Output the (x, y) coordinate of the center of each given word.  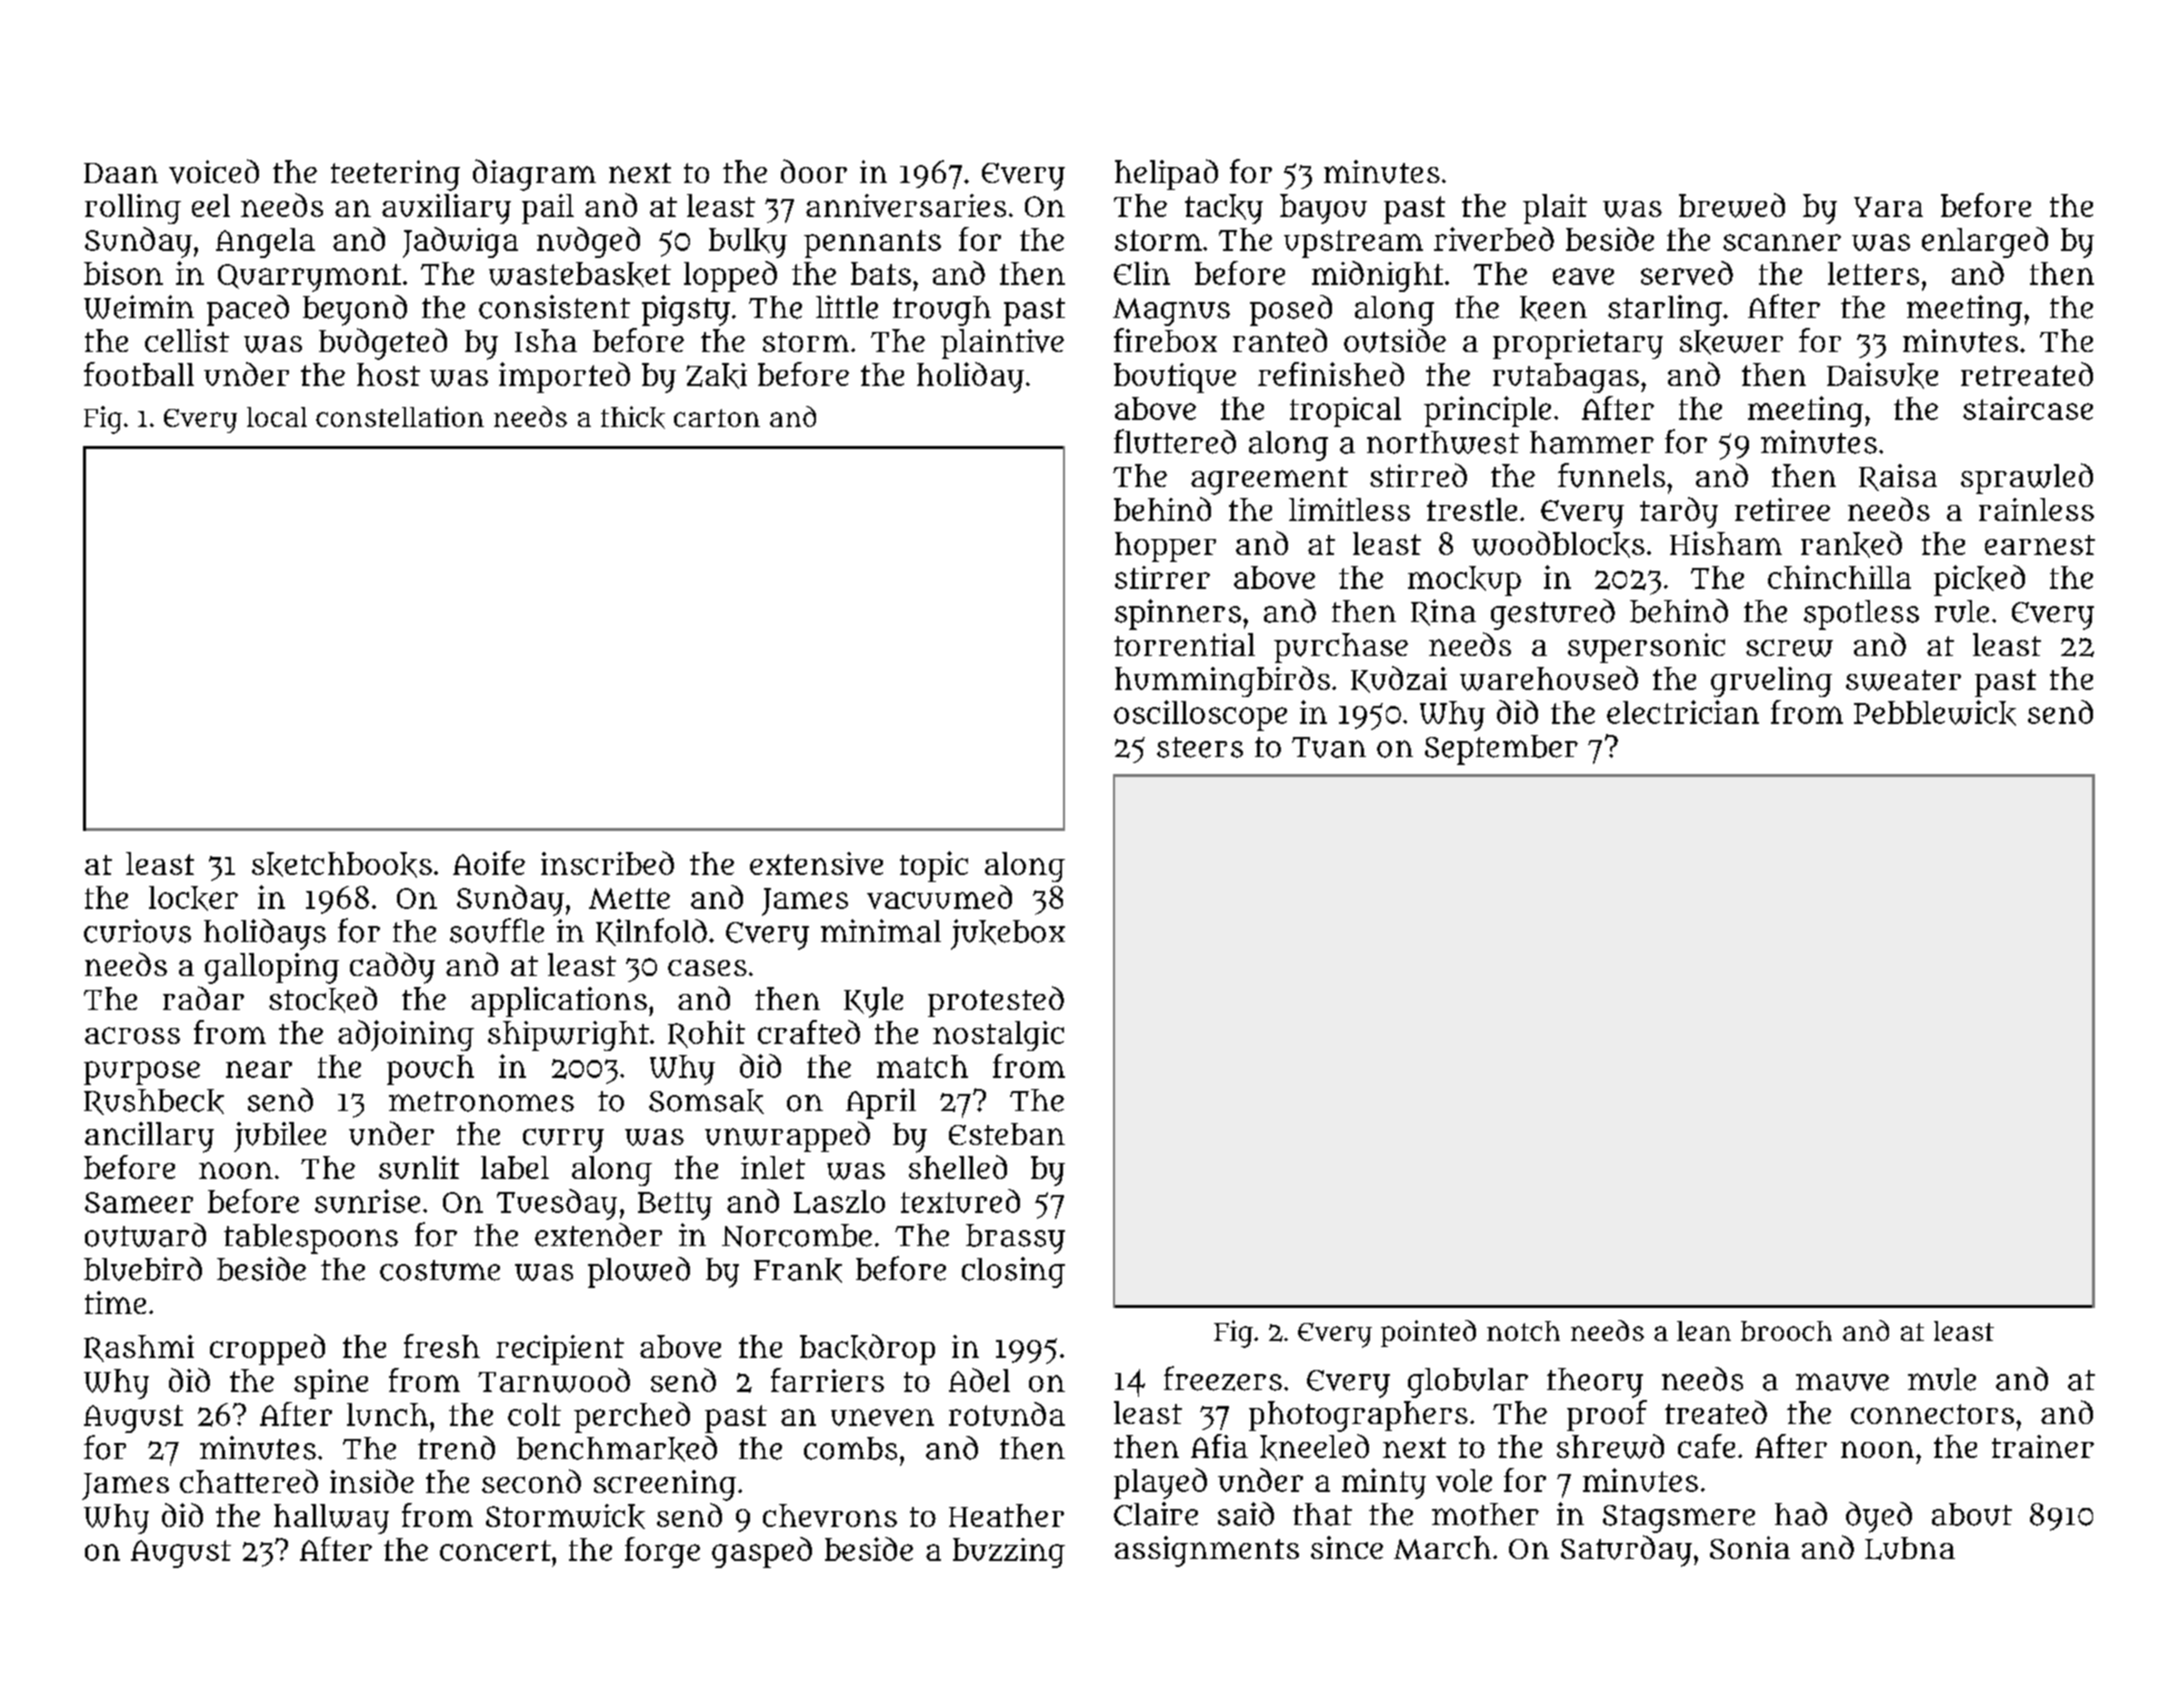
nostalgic (998, 1036)
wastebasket (580, 274)
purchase (1341, 648)
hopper (1165, 547)
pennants (872, 244)
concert (495, 1550)
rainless (2036, 509)
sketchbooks (342, 865)
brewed (1732, 205)
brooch (1786, 1331)
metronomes (481, 1101)
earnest (2040, 545)
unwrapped (787, 1136)
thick (633, 417)
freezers (1223, 1378)
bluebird (143, 1269)
